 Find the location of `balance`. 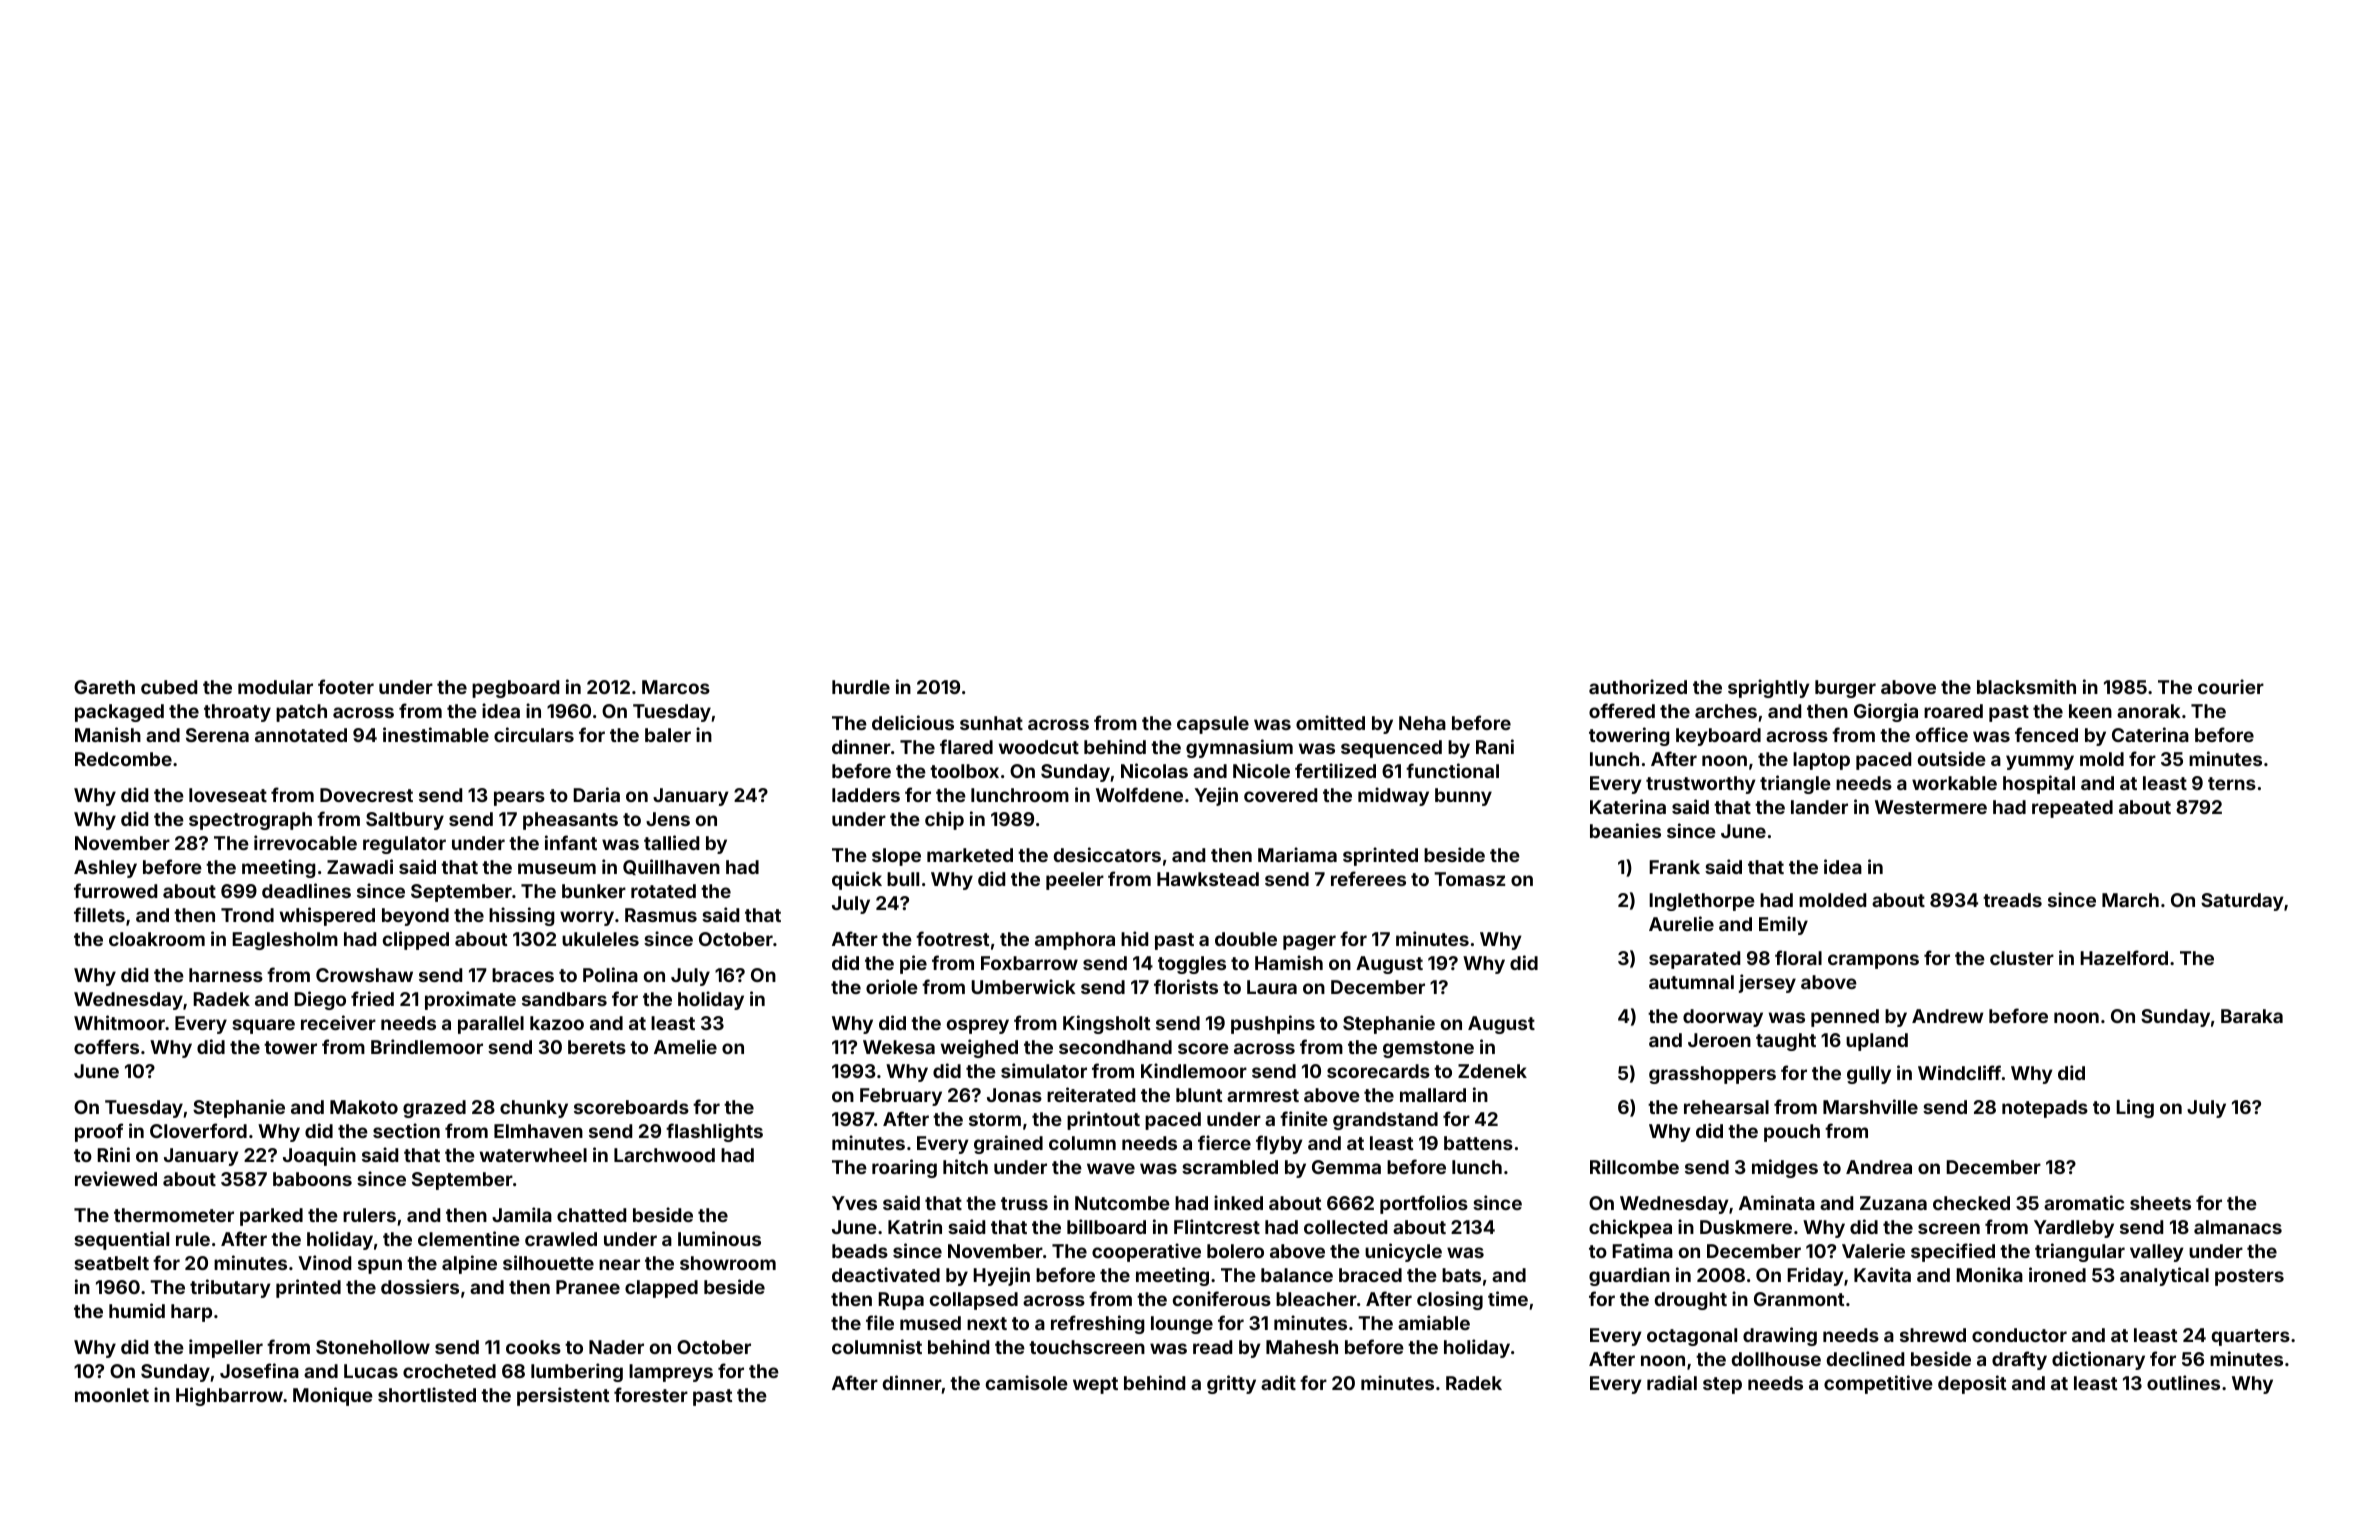

balance is located at coordinates (1297, 1275).
